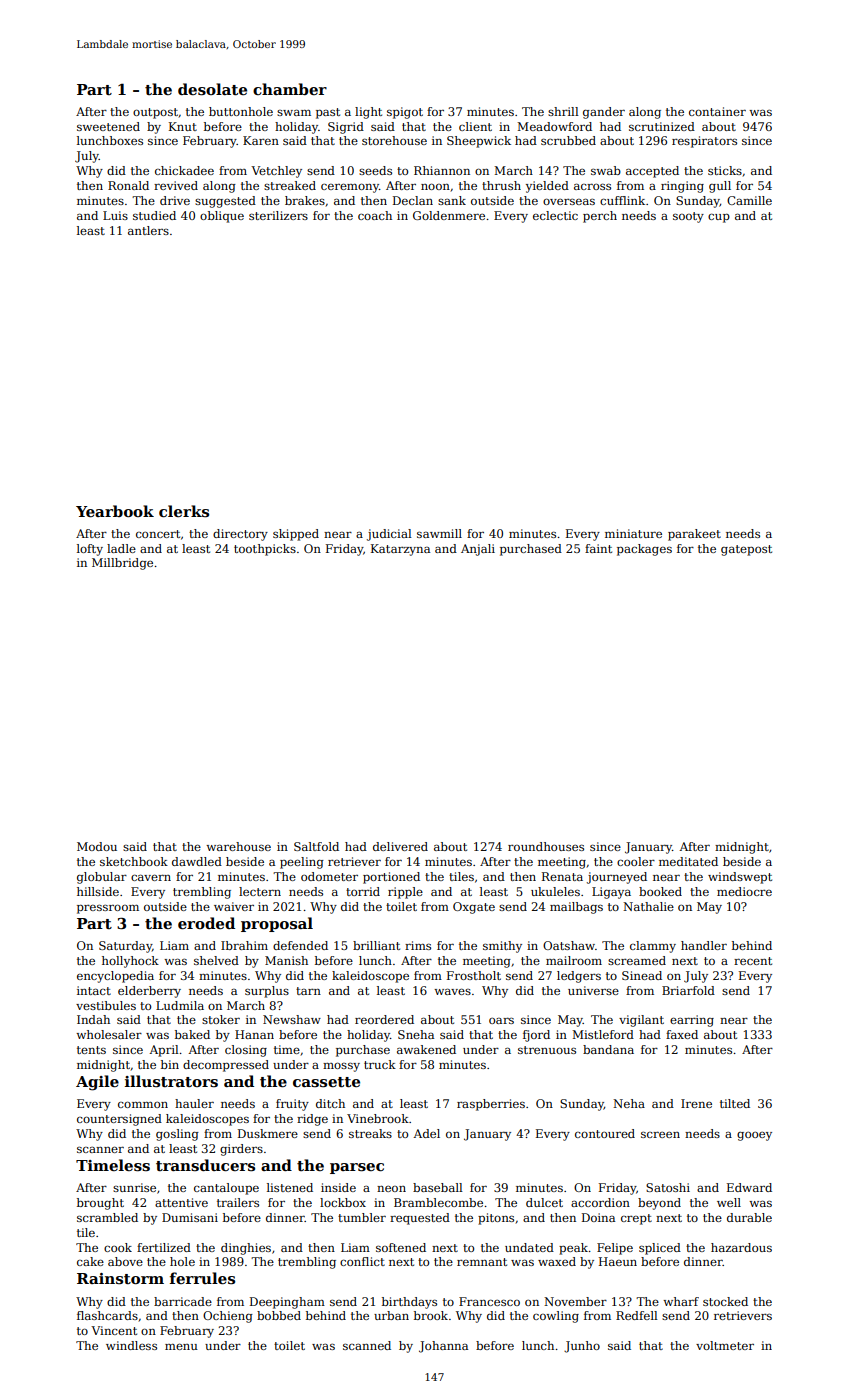  Describe the element at coordinates (184, 511) in the screenshot. I see `clerks` at that location.
